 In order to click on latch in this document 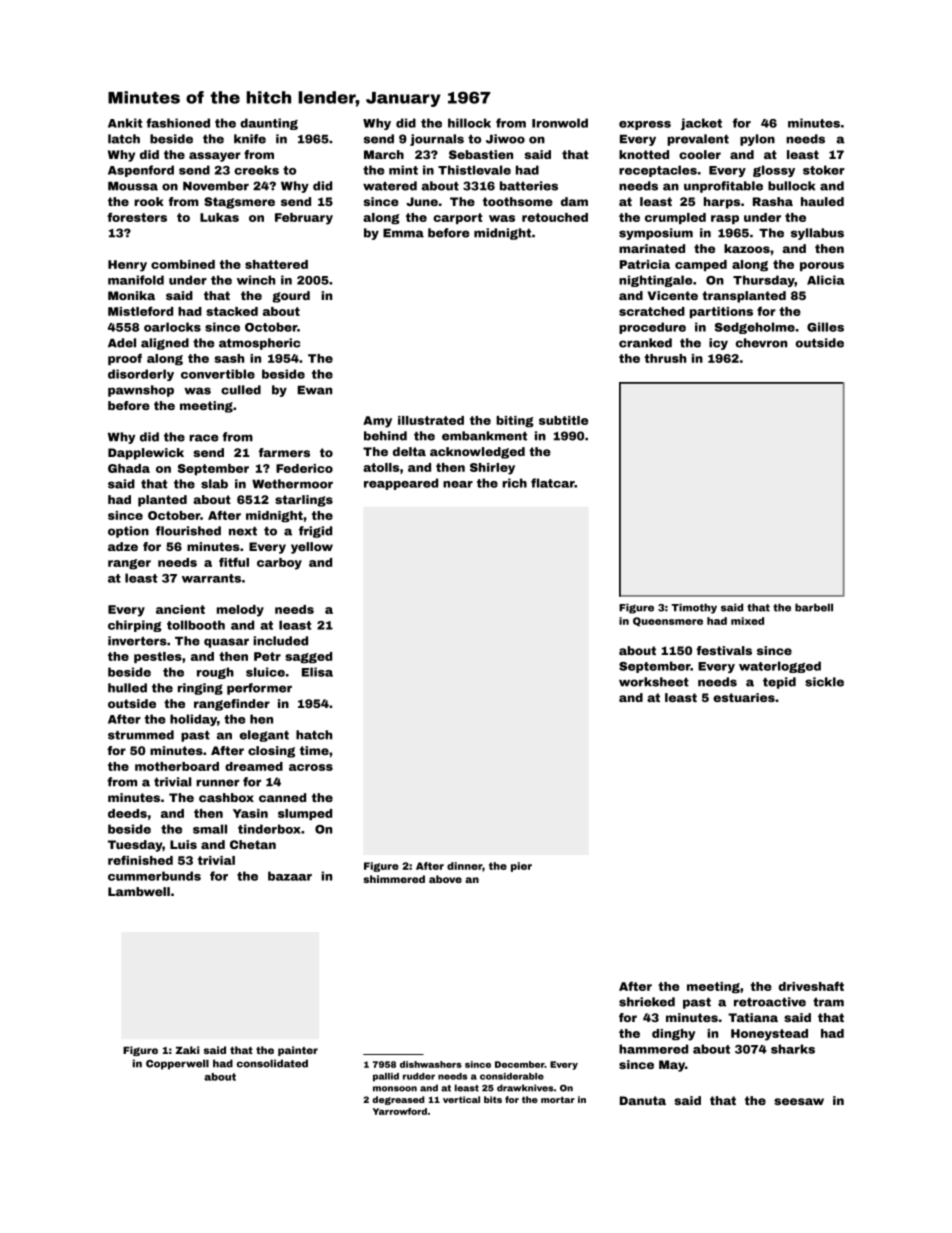, I will do `click(124, 139)`.
